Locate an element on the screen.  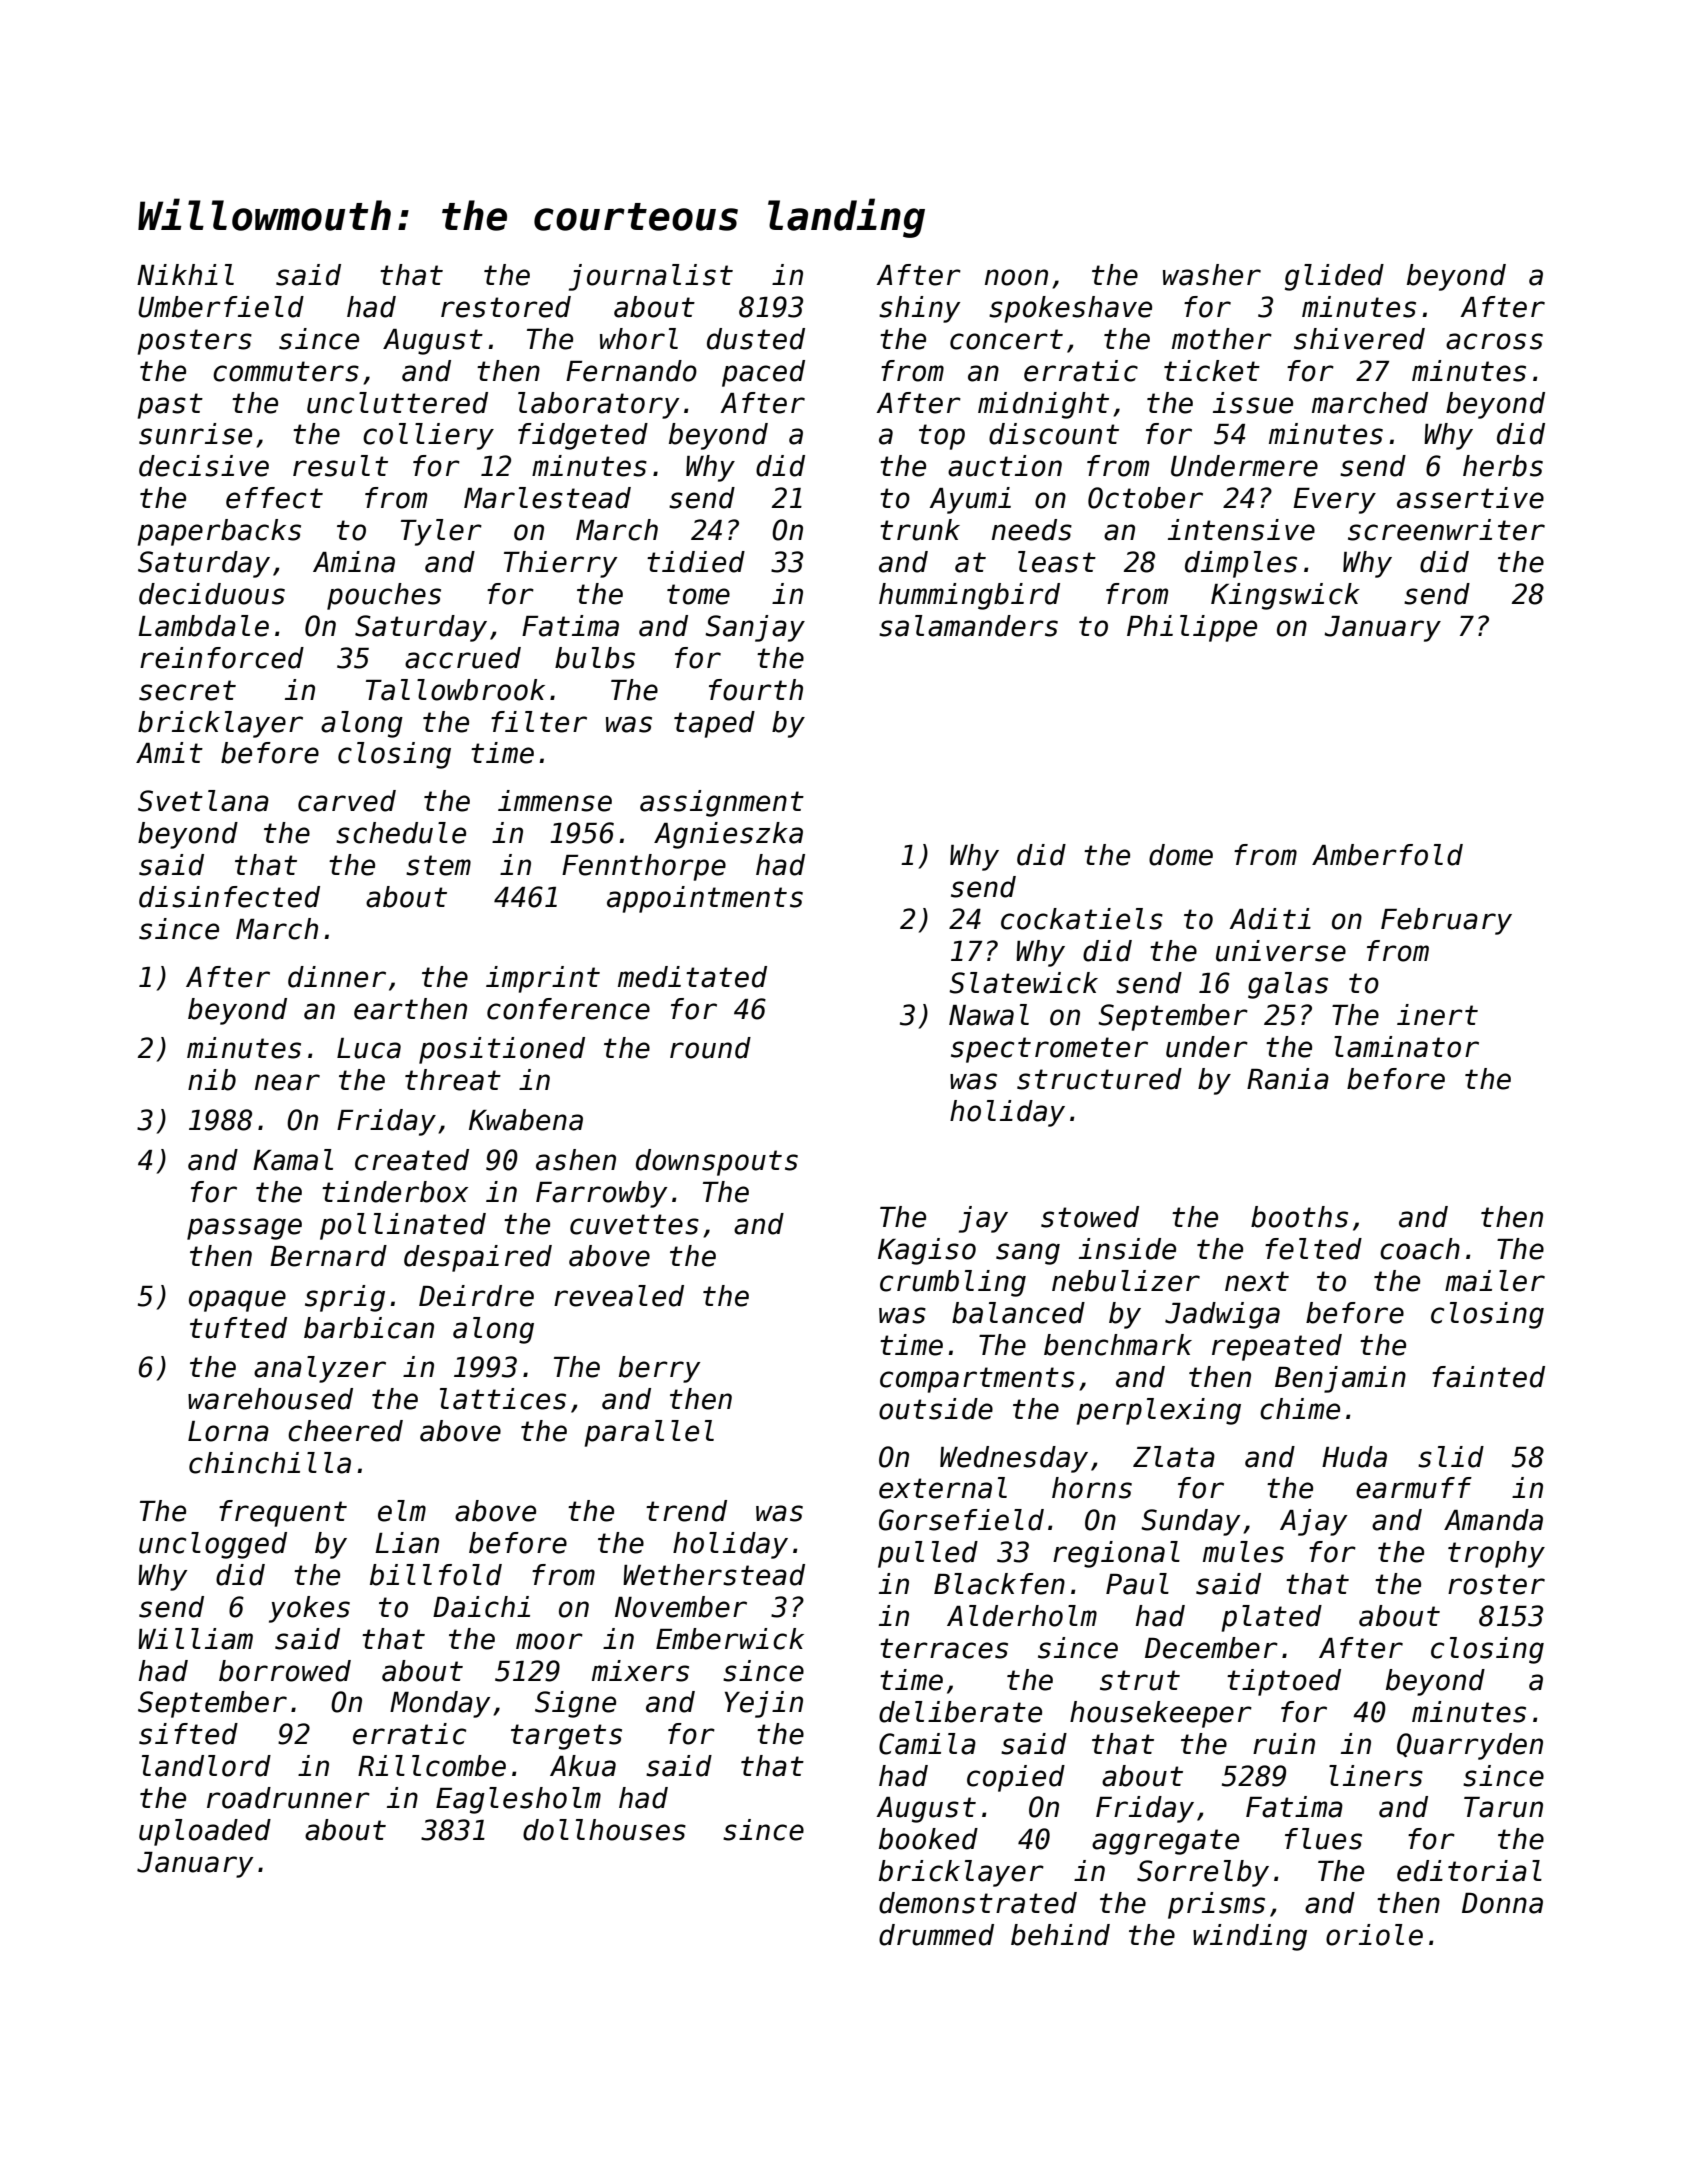
pulled is located at coordinates (928, 1554).
